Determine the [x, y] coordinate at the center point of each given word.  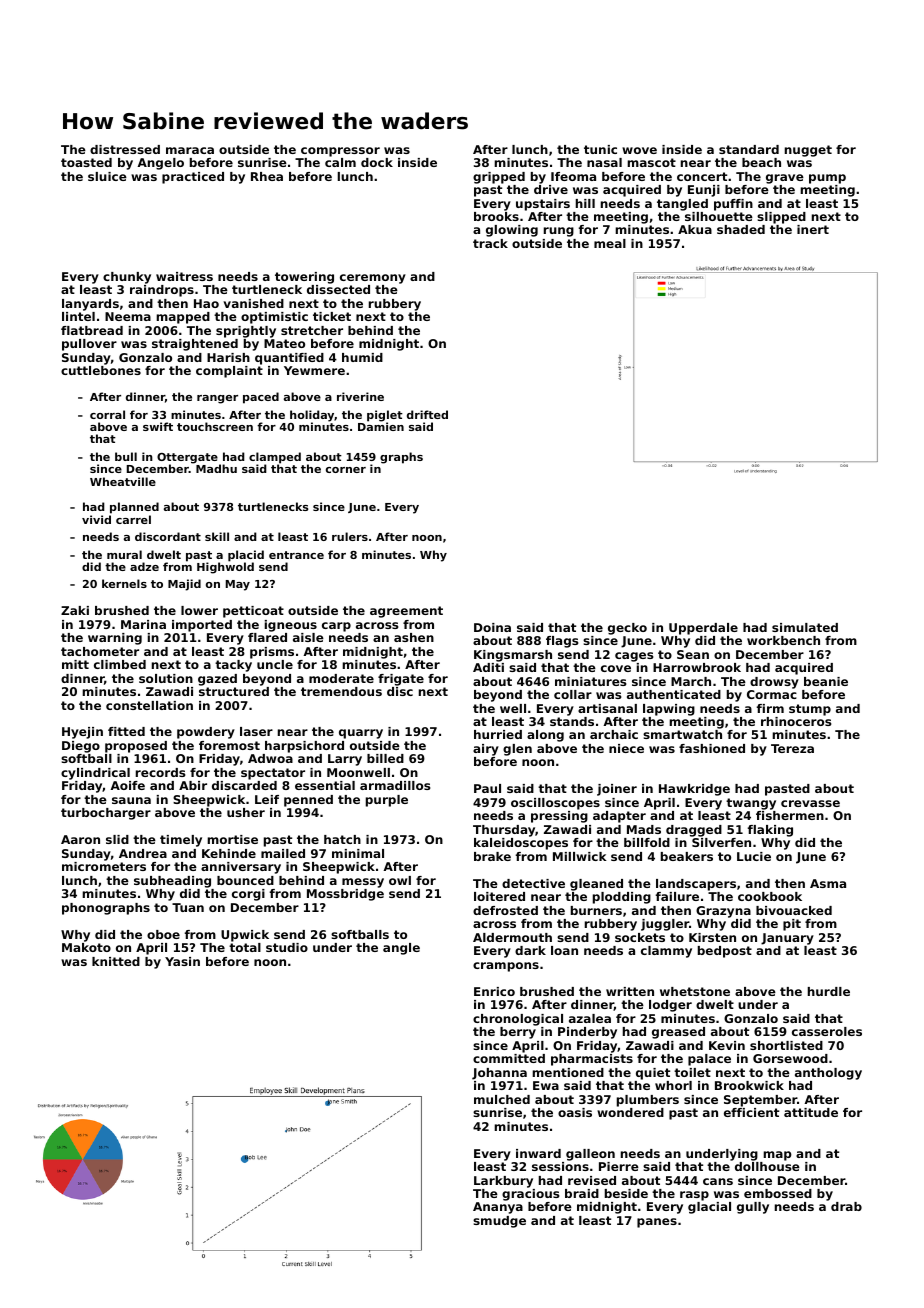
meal [610, 243]
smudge [499, 1222]
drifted [427, 414]
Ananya [498, 1208]
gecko [627, 629]
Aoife [127, 785]
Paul [487, 788]
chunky [127, 278]
